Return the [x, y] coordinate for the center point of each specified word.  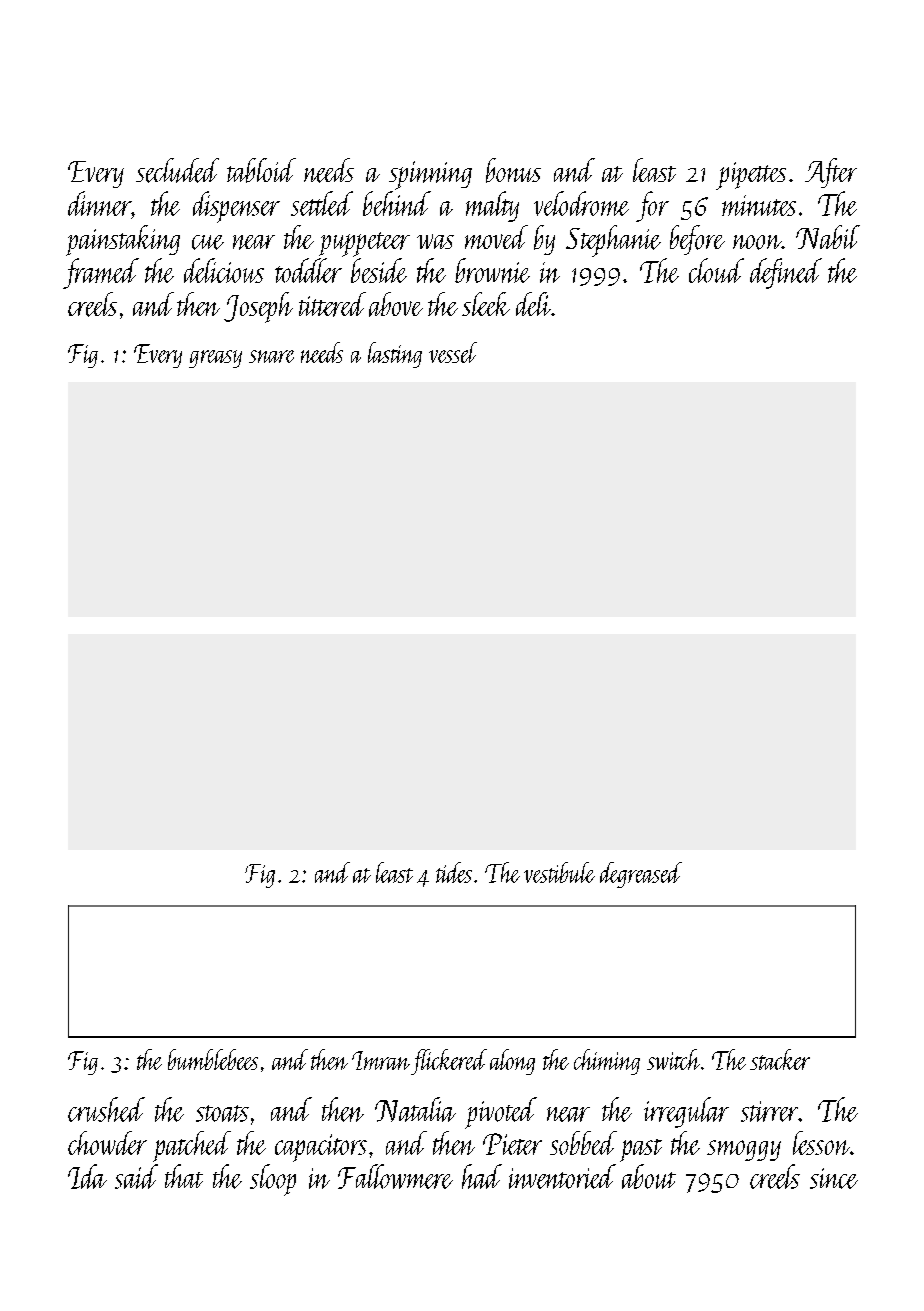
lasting [395, 355]
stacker [780, 1059]
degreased [641, 875]
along [512, 1062]
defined [786, 273]
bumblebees [213, 1059]
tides [454, 872]
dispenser [236, 207]
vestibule [559, 872]
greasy [215, 359]
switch [673, 1059]
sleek [486, 304]
